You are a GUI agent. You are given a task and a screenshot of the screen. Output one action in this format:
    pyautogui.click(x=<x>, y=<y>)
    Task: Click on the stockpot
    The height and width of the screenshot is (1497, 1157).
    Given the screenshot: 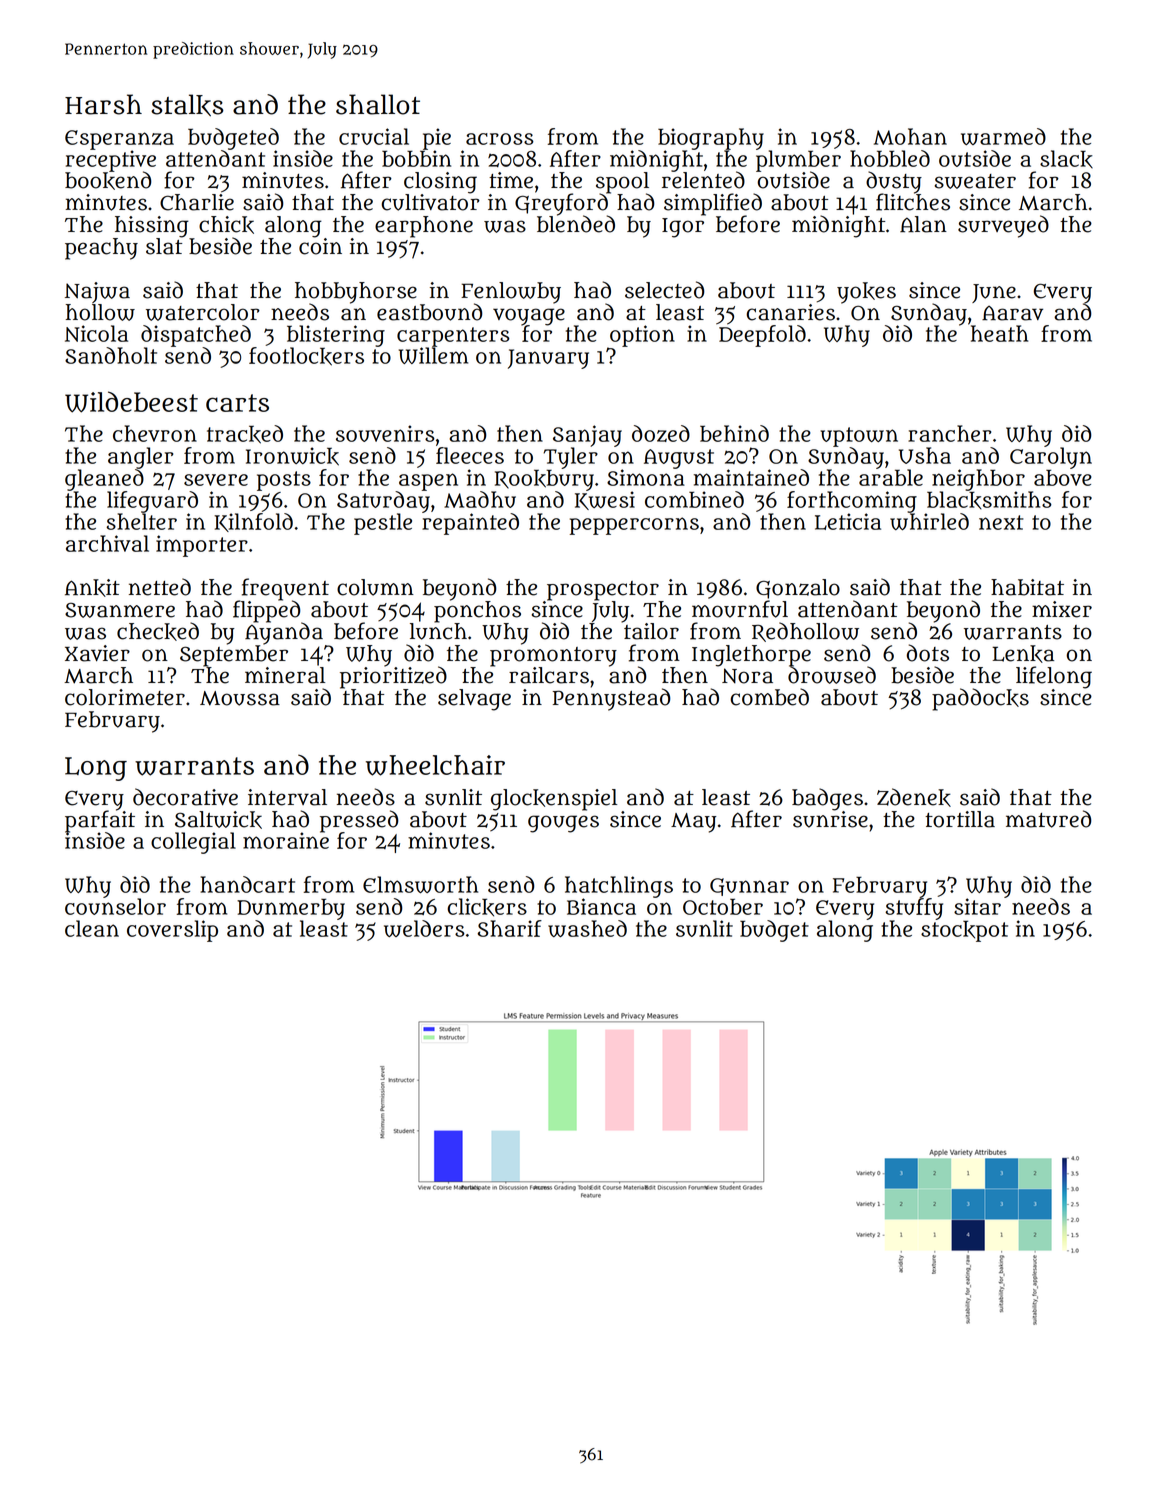 What is the action you would take?
    pyautogui.click(x=964, y=931)
